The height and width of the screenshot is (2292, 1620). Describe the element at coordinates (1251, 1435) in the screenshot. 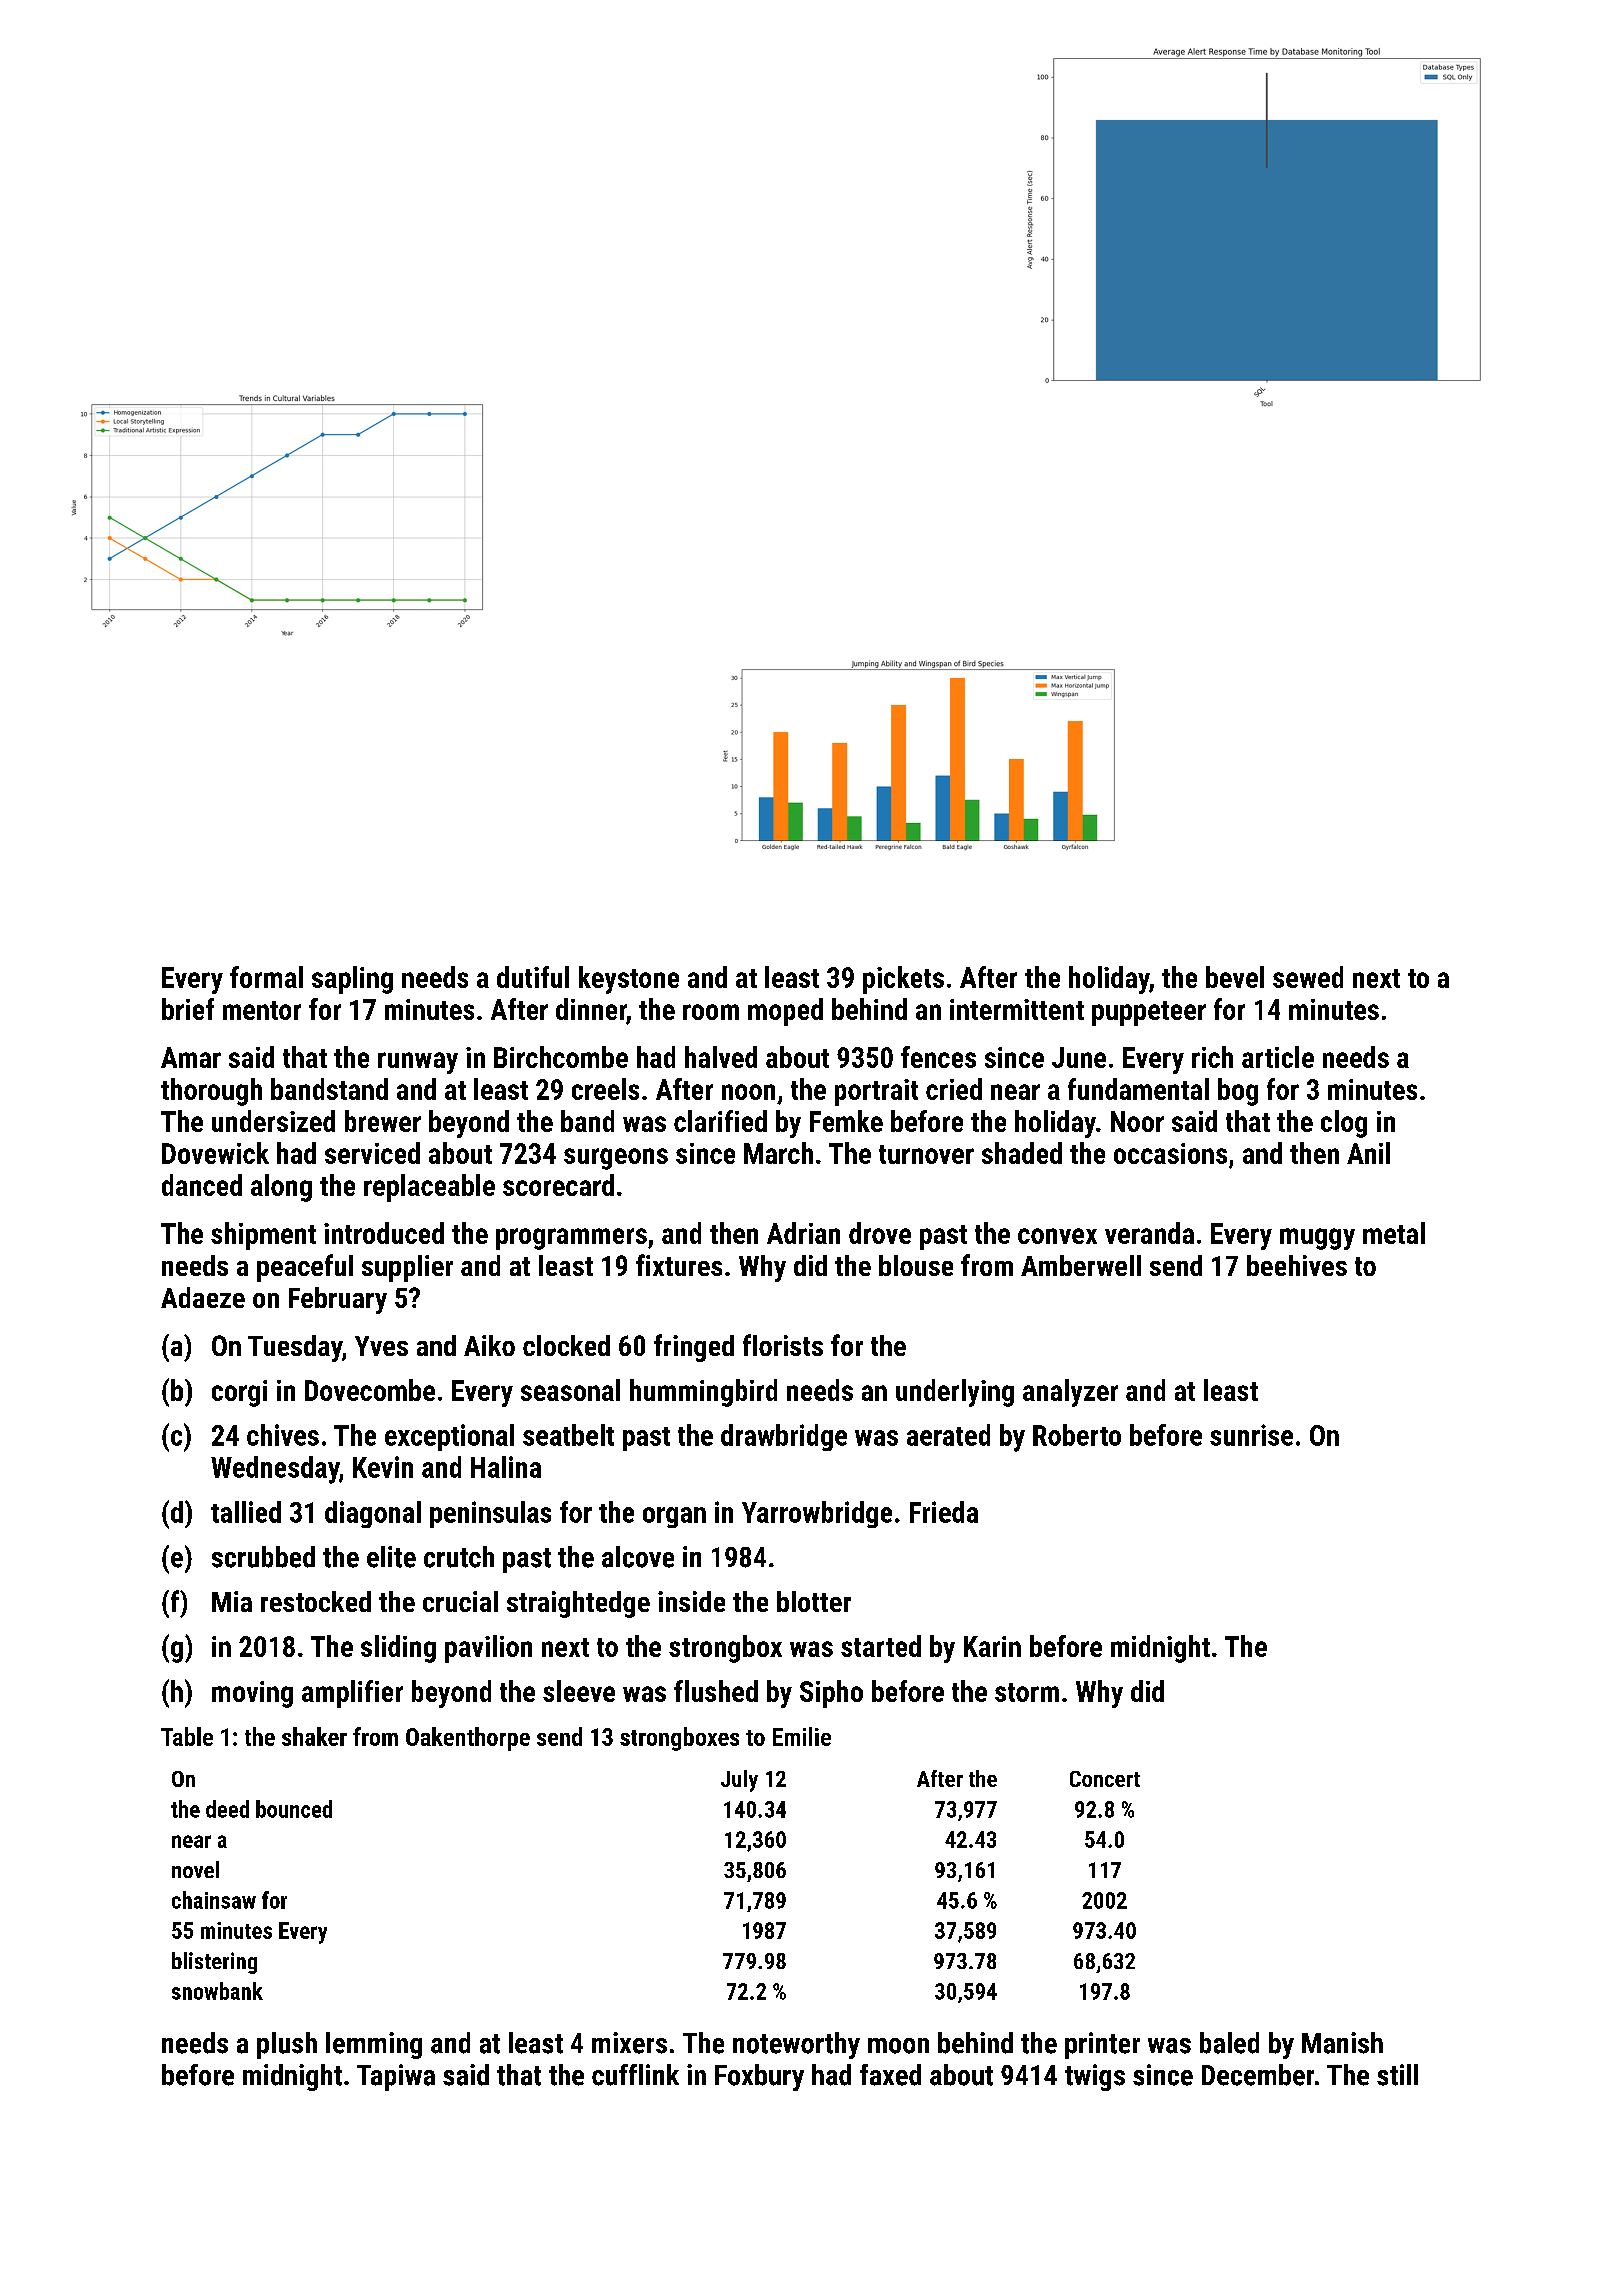

I see `sunrise` at that location.
